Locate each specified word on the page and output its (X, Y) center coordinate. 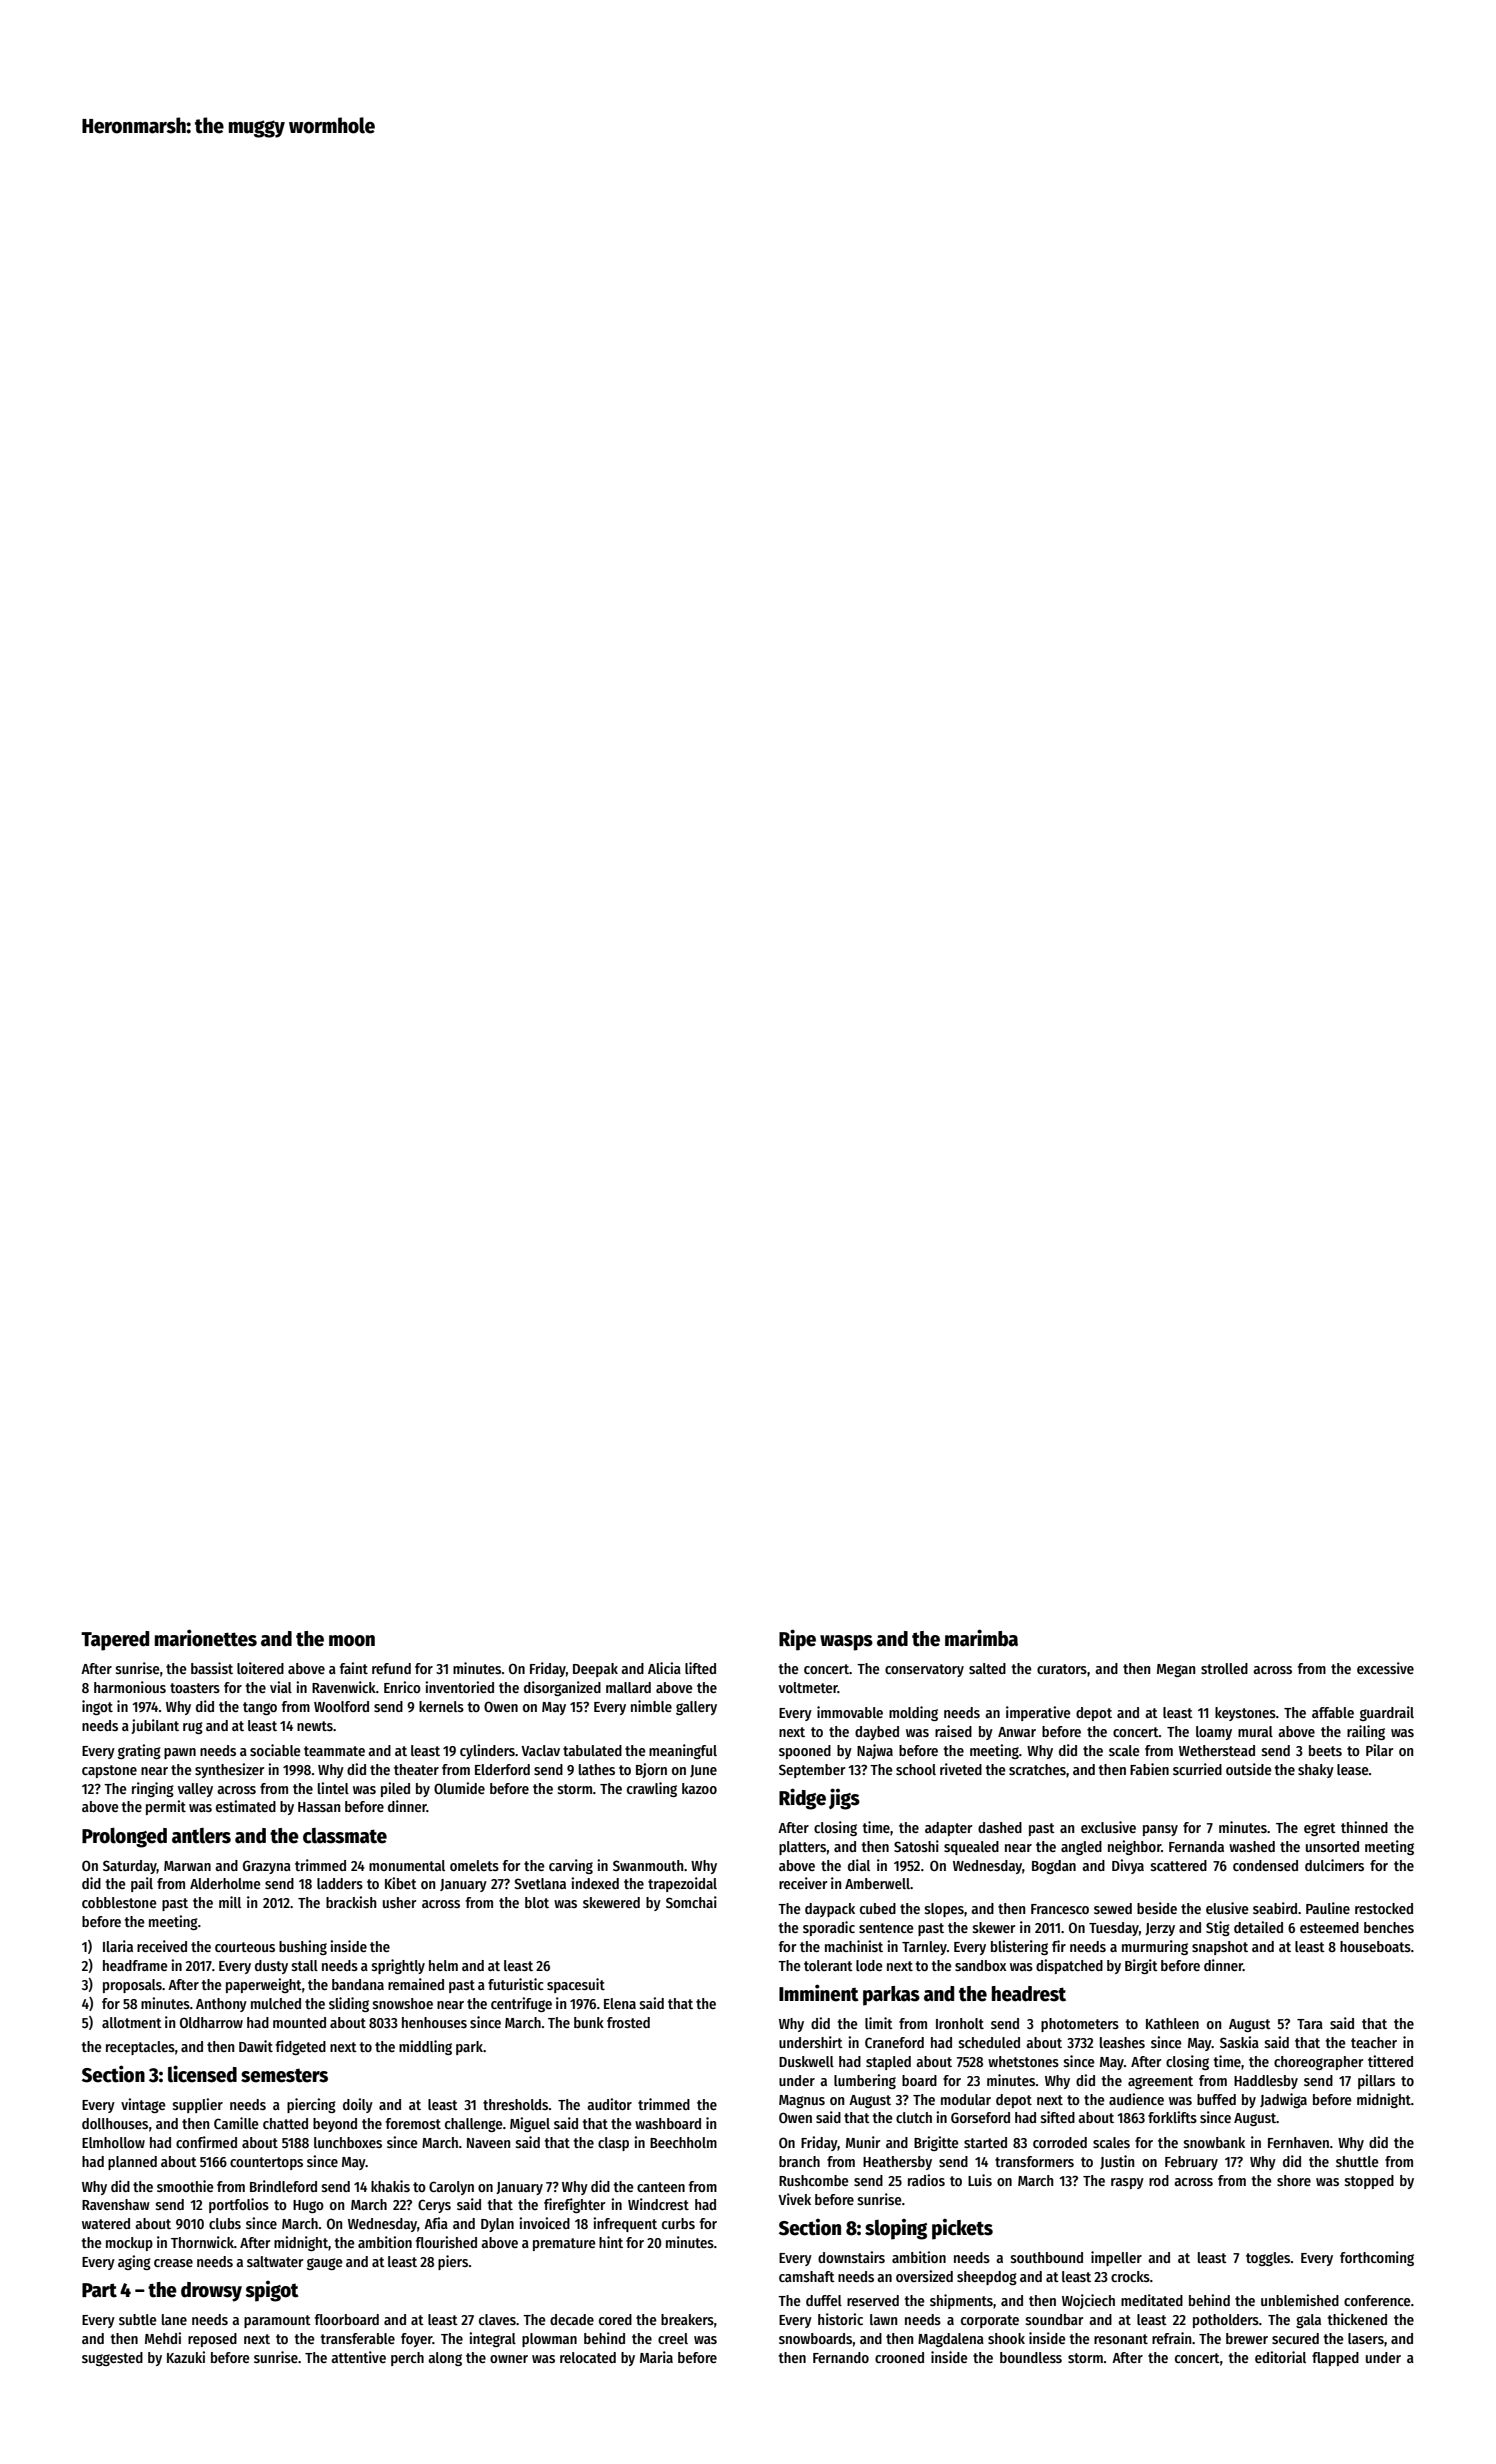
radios (926, 2180)
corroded (1060, 2142)
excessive (1385, 1668)
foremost (413, 2123)
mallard (628, 1687)
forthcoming (1377, 2258)
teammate (334, 1751)
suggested (112, 2359)
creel (673, 2338)
